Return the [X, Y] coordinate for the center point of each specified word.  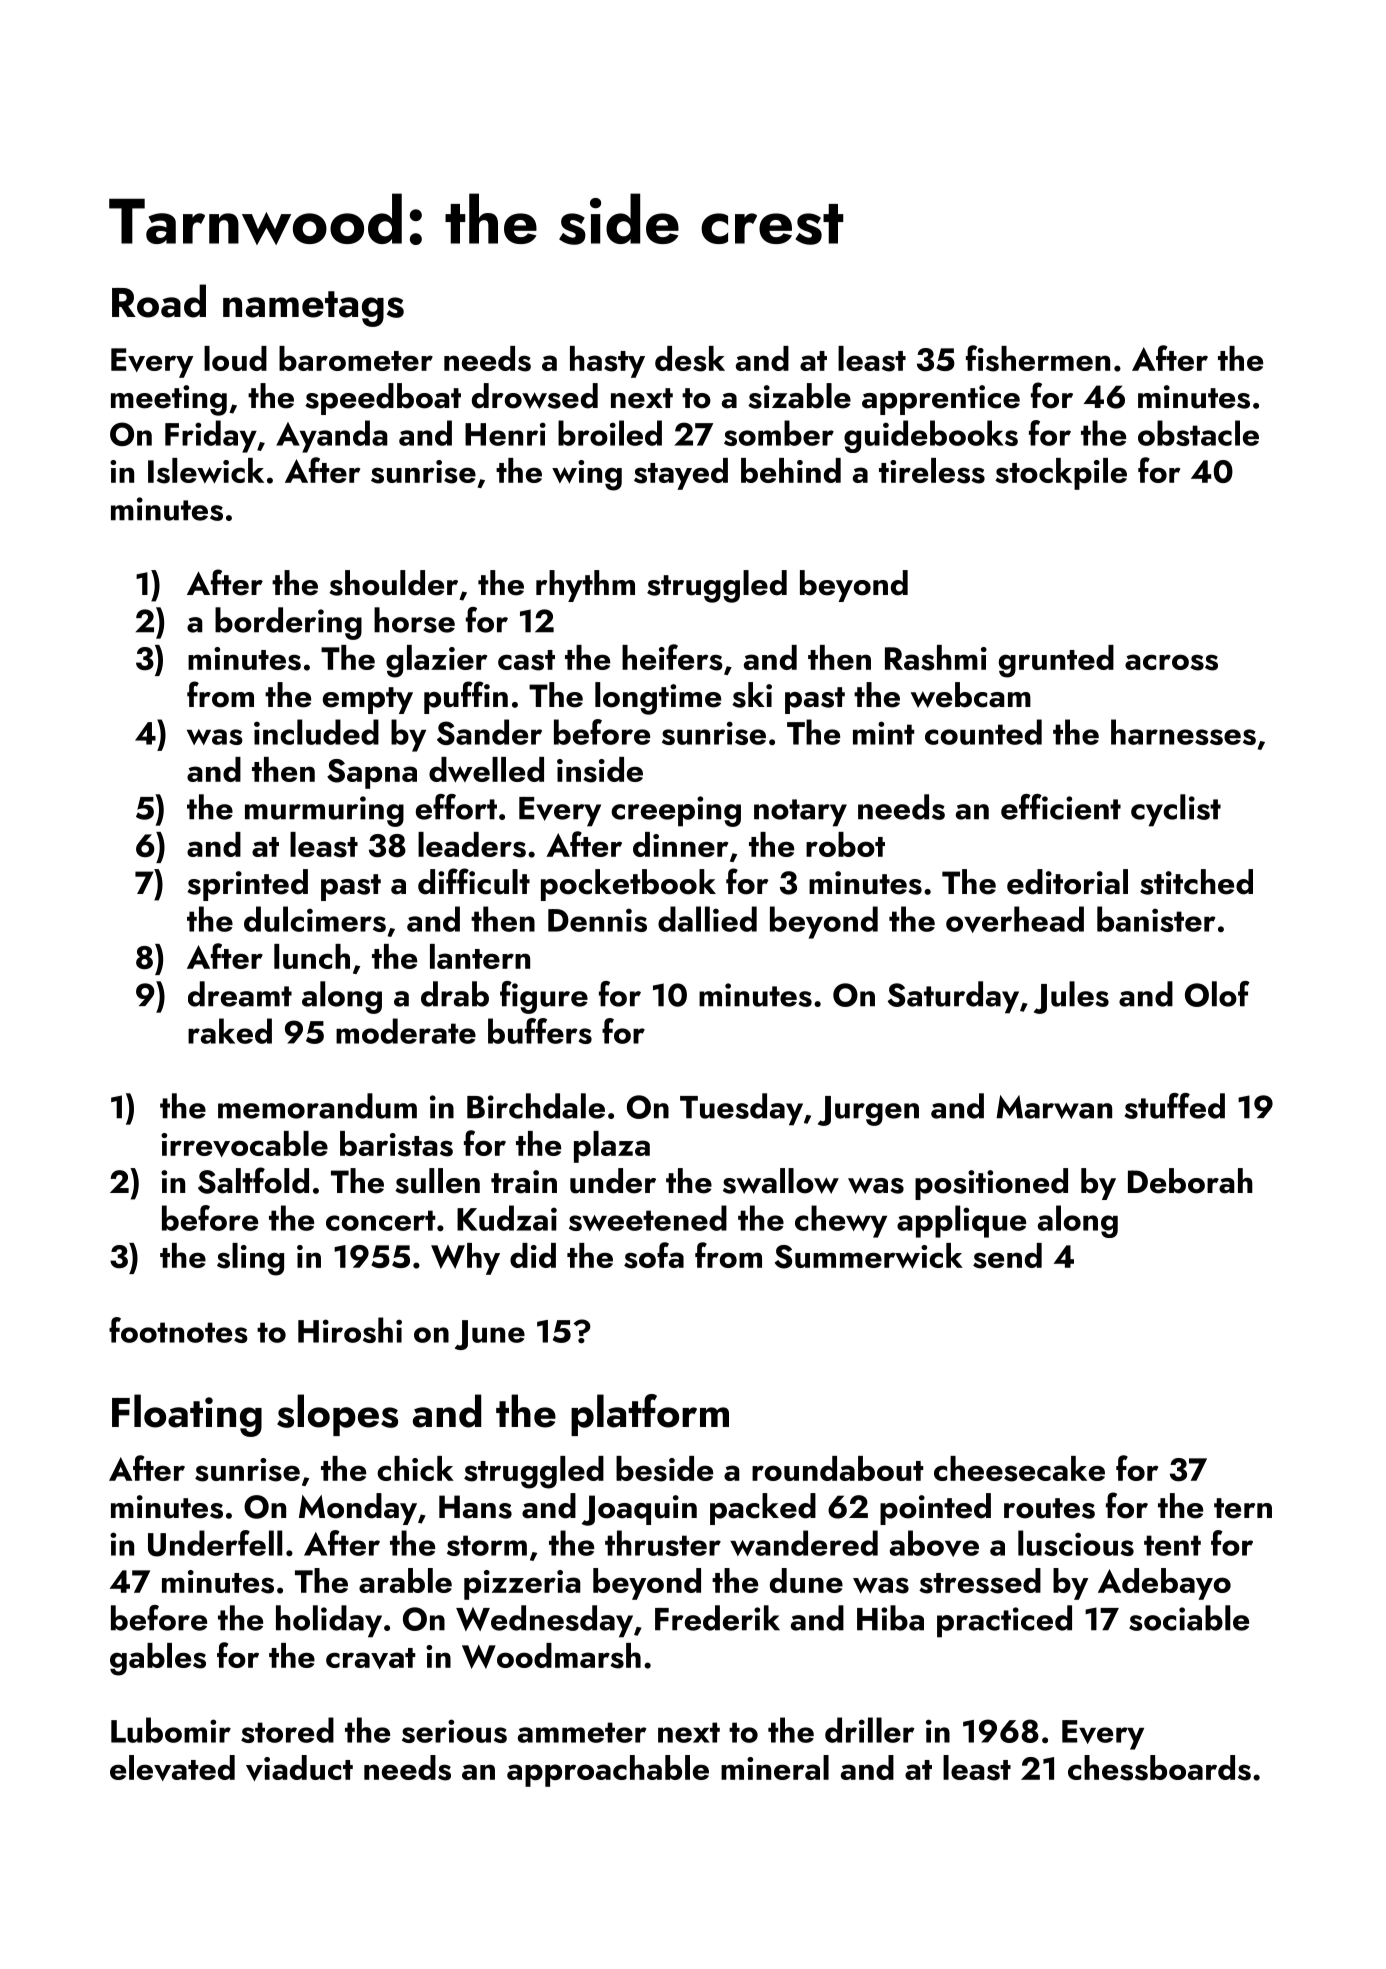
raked [230, 1031]
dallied [707, 919]
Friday [211, 436]
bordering [288, 623]
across [1171, 662]
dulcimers [315, 919]
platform [650, 1415]
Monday [358, 1509]
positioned [991, 1184]
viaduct [299, 1768]
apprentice [941, 400]
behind [791, 470]
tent [1172, 1545]
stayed [681, 474]
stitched [1196, 882]
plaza [612, 1147]
